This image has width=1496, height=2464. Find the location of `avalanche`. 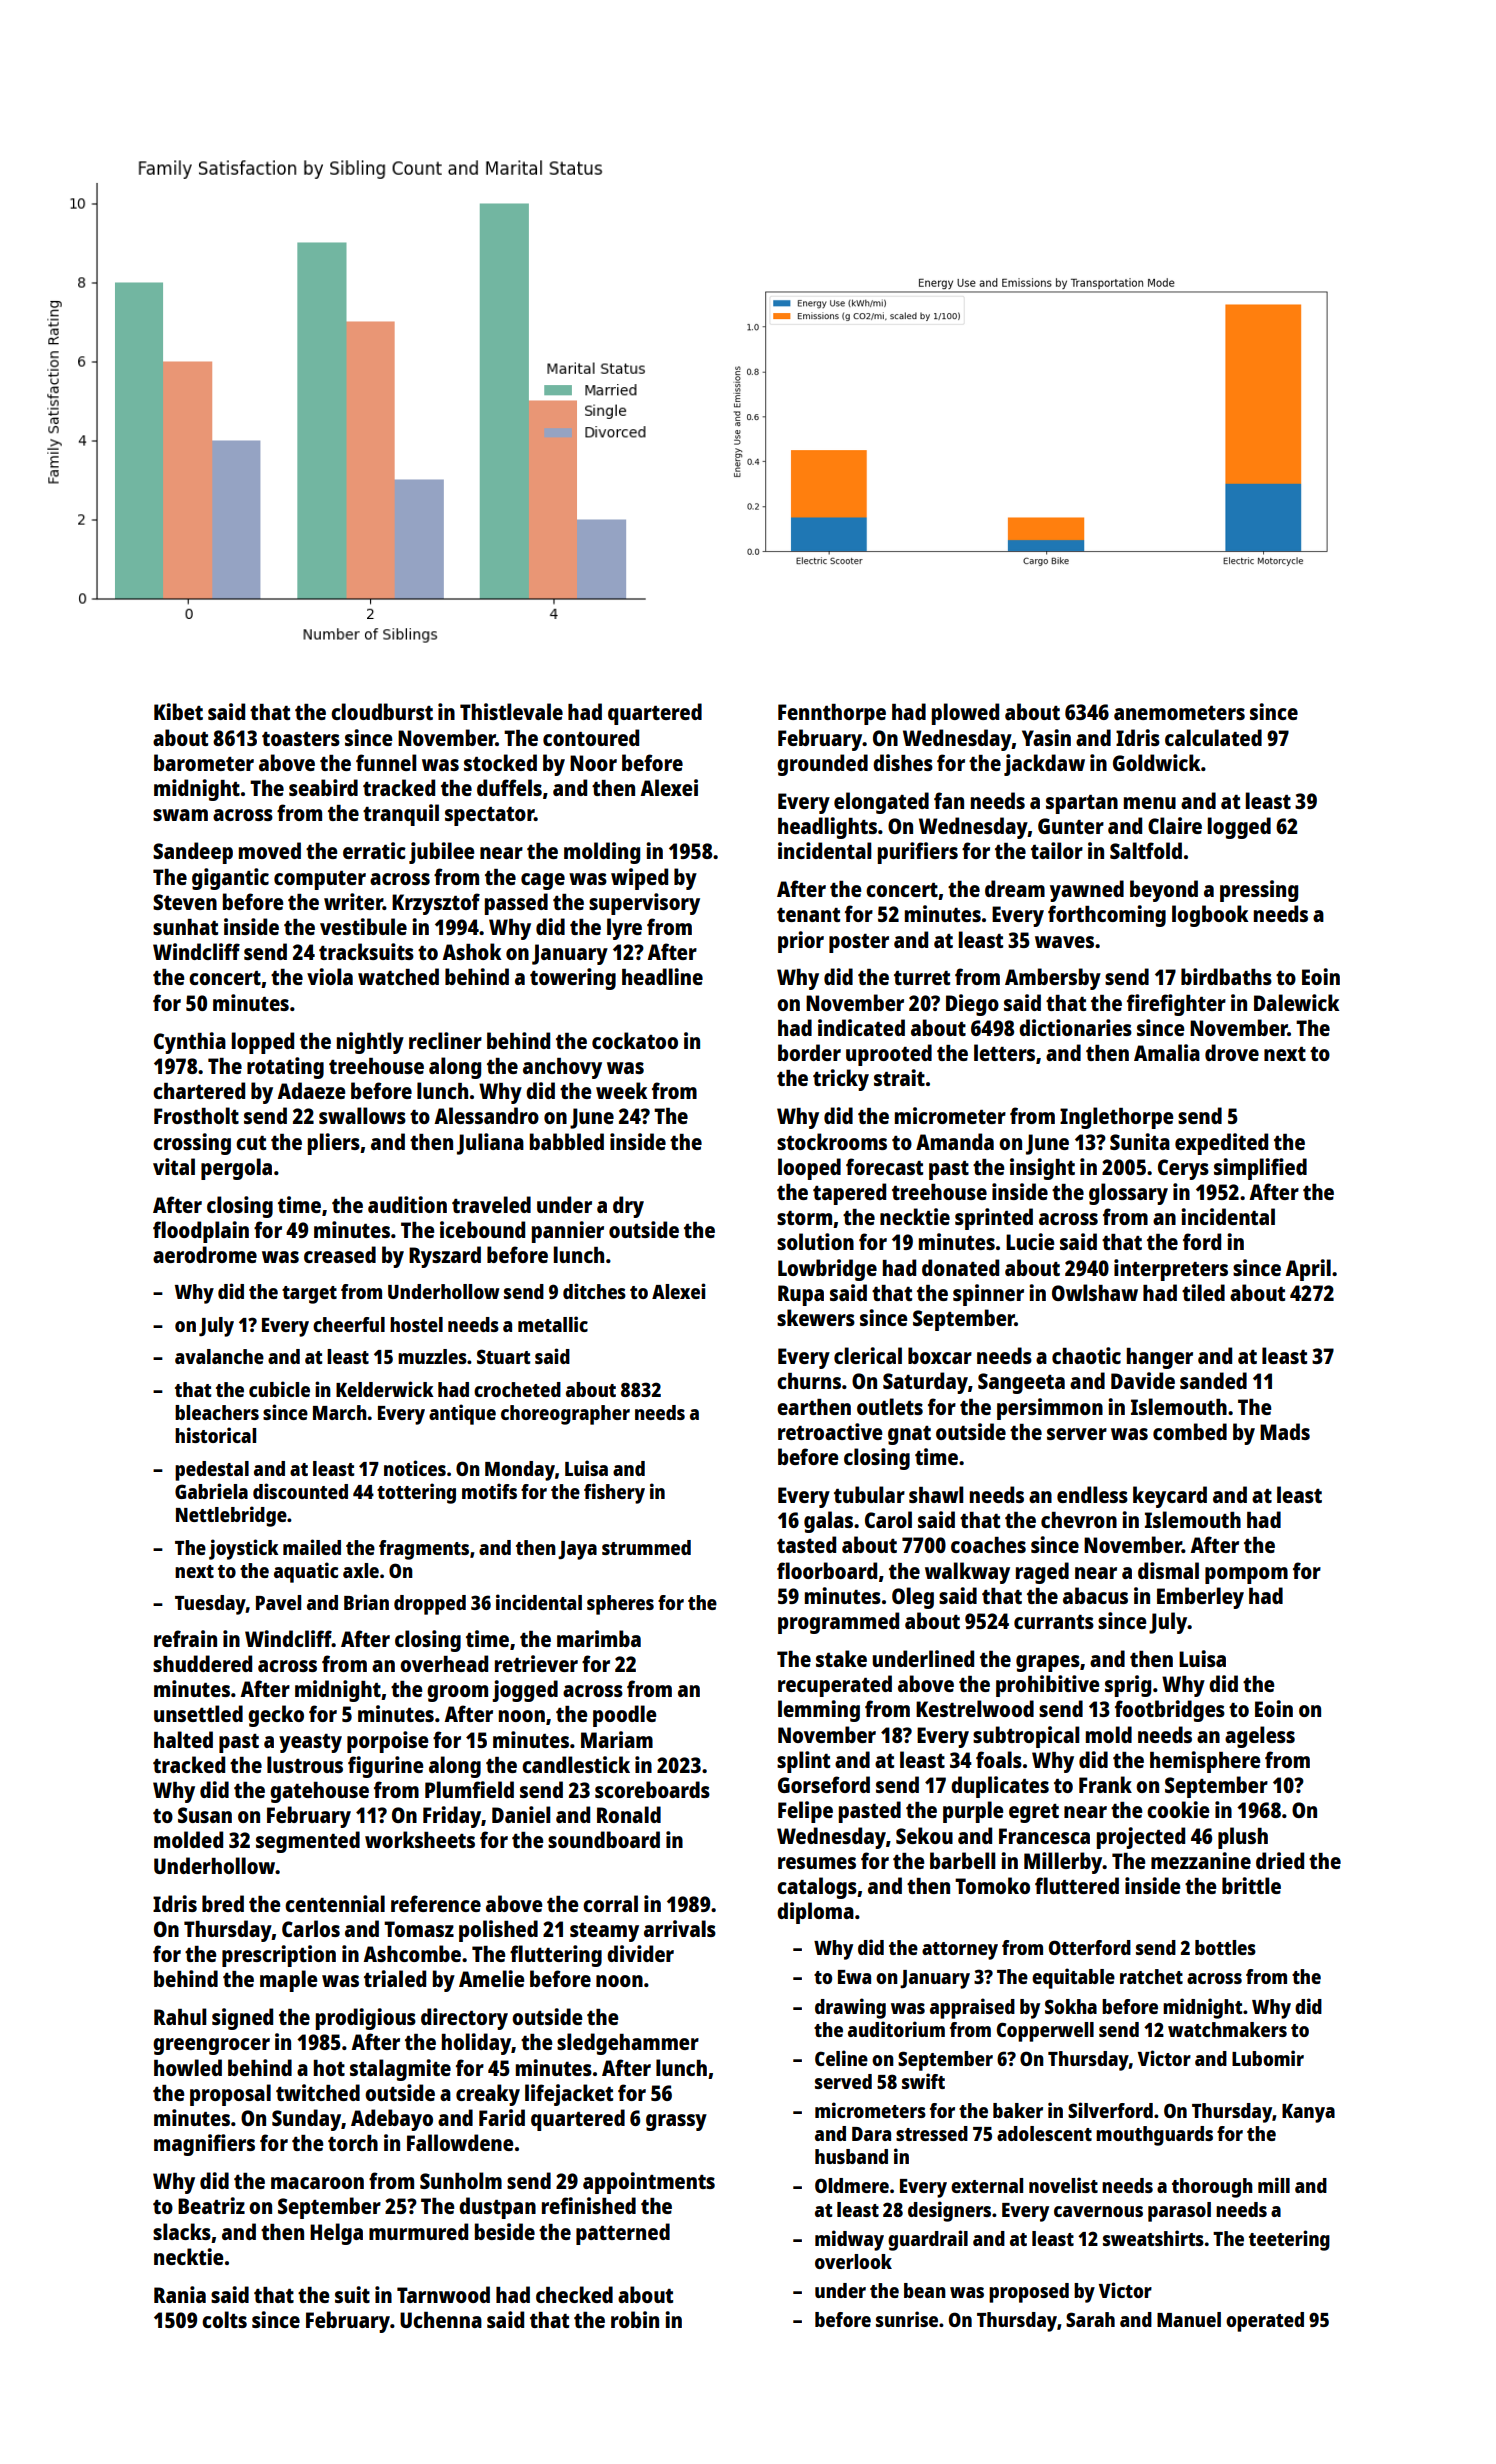

avalanche is located at coordinates (219, 1356).
